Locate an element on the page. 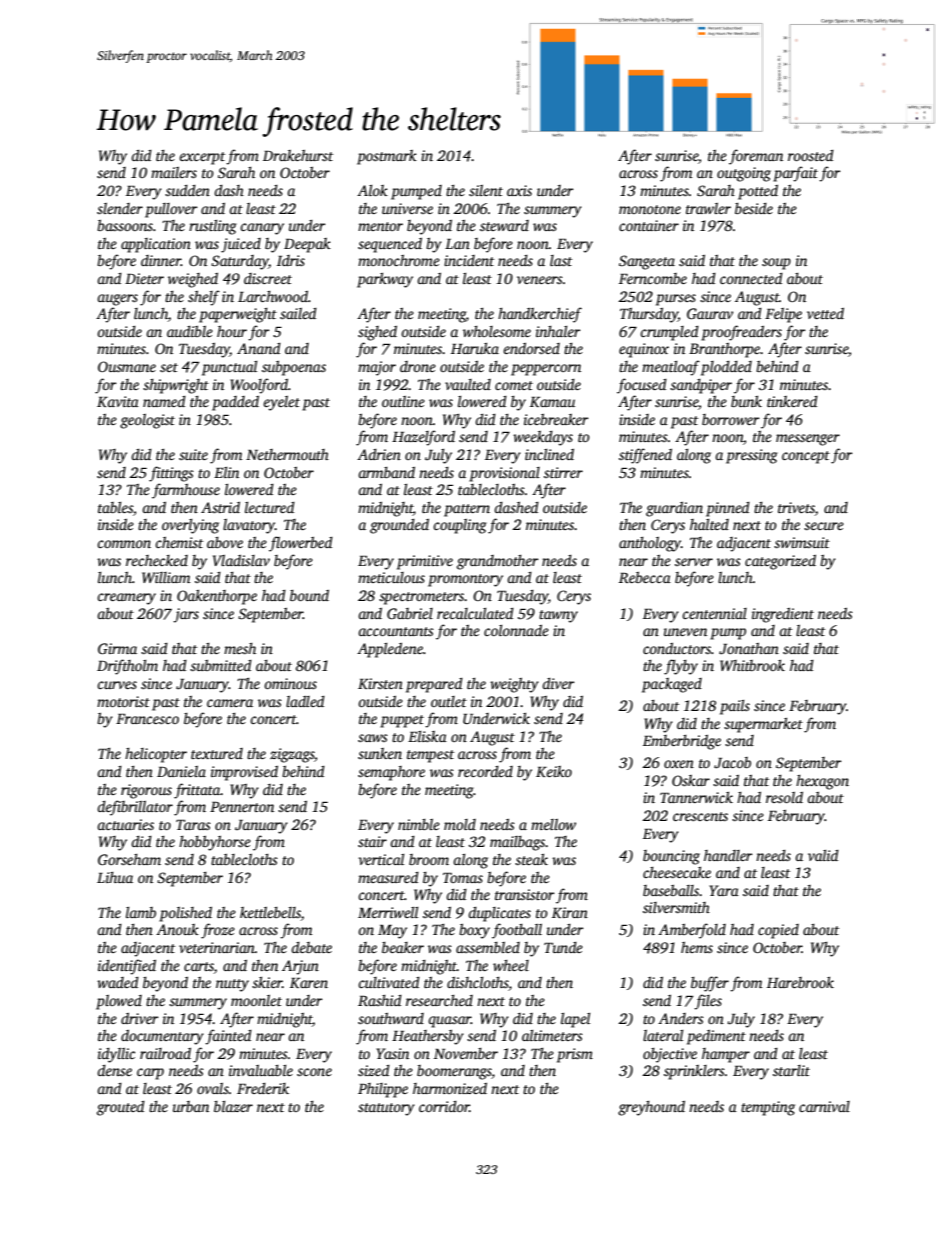 The width and height of the page is (952, 1233). postmark is located at coordinates (387, 157).
